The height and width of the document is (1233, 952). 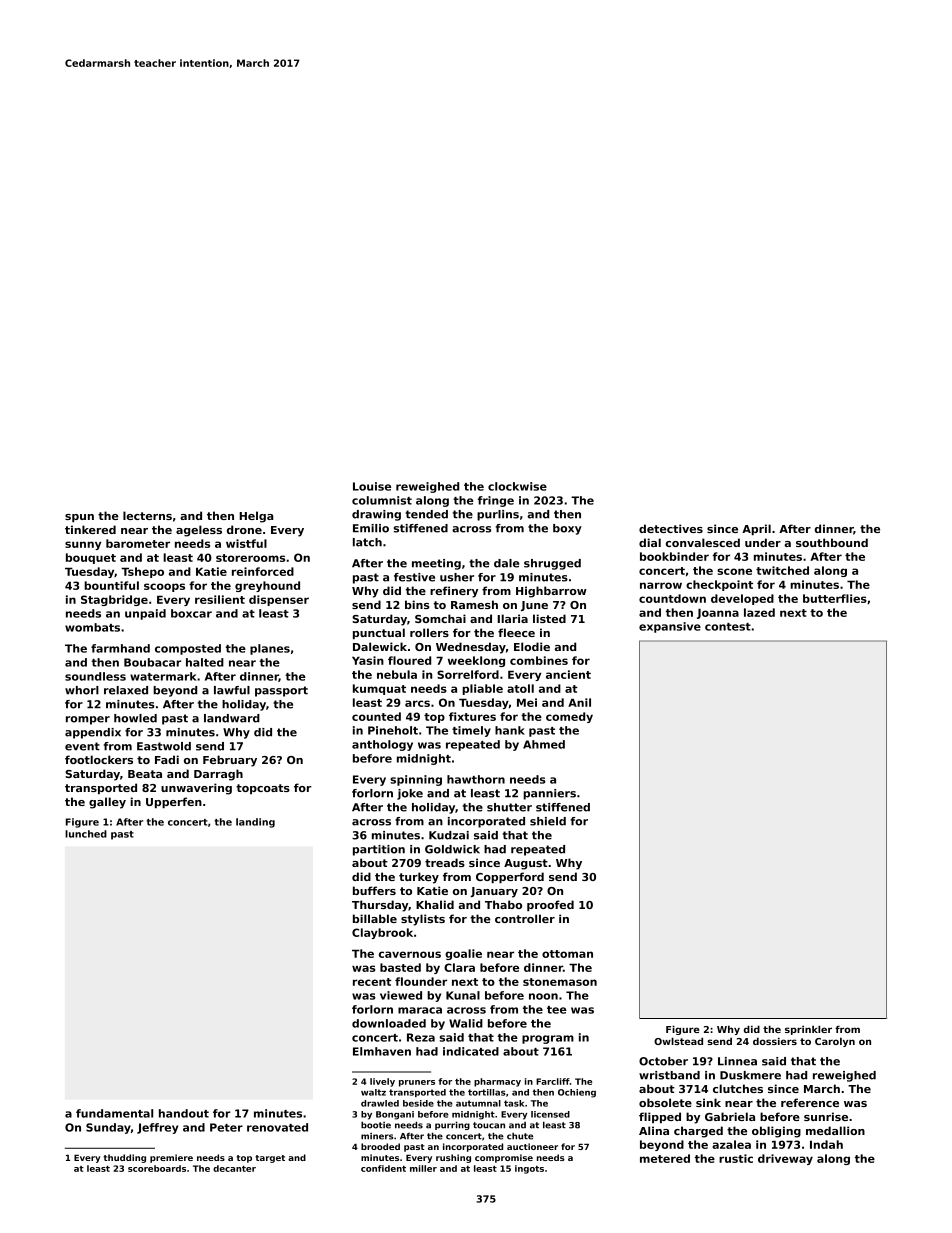 What do you see at coordinates (382, 500) in the document?
I see `columnist` at bounding box center [382, 500].
